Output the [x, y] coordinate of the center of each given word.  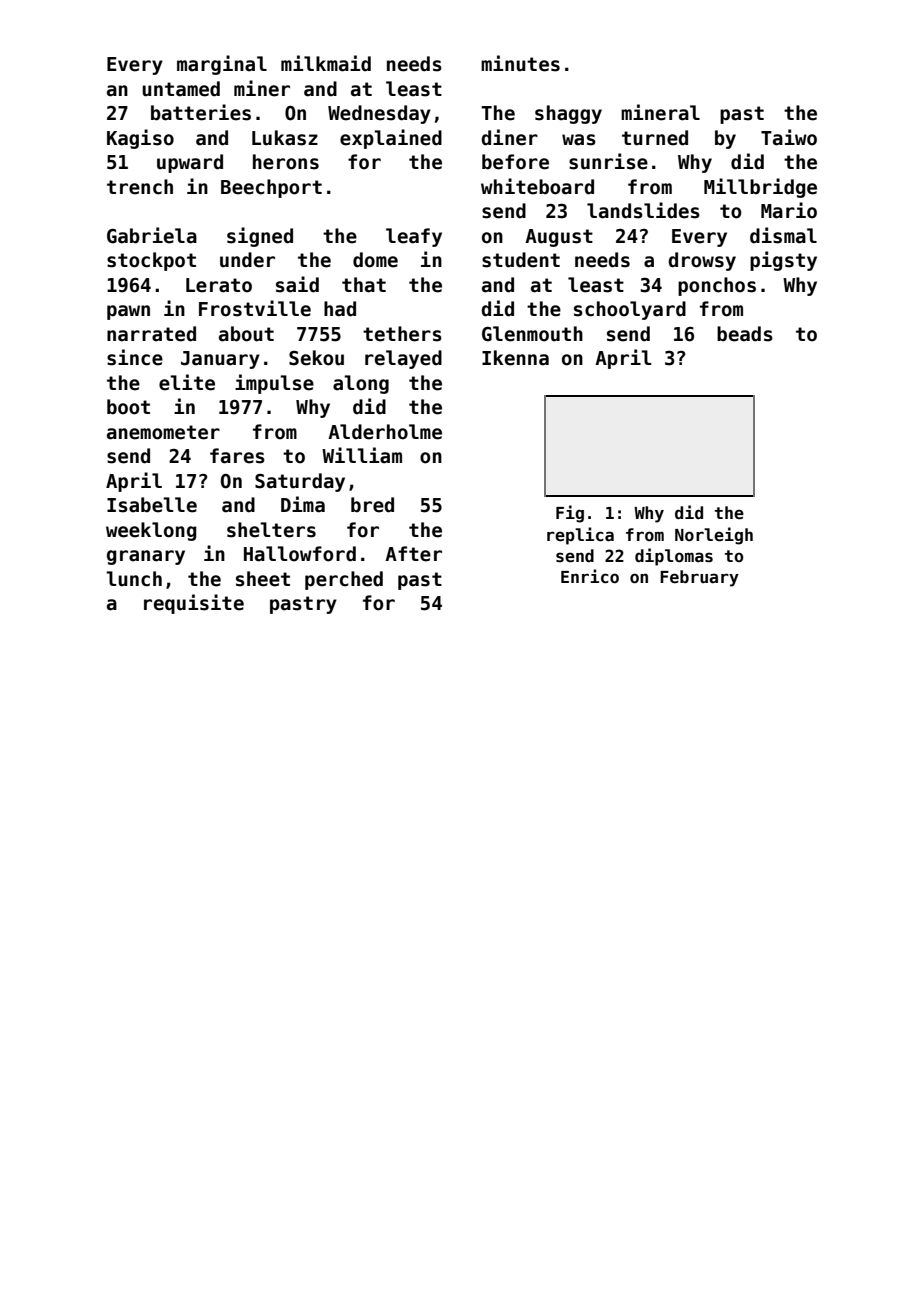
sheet [263, 579]
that [364, 285]
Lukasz [285, 138]
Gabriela [152, 235]
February [699, 578]
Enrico [590, 576]
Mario [789, 210]
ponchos [717, 286]
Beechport [271, 188]
